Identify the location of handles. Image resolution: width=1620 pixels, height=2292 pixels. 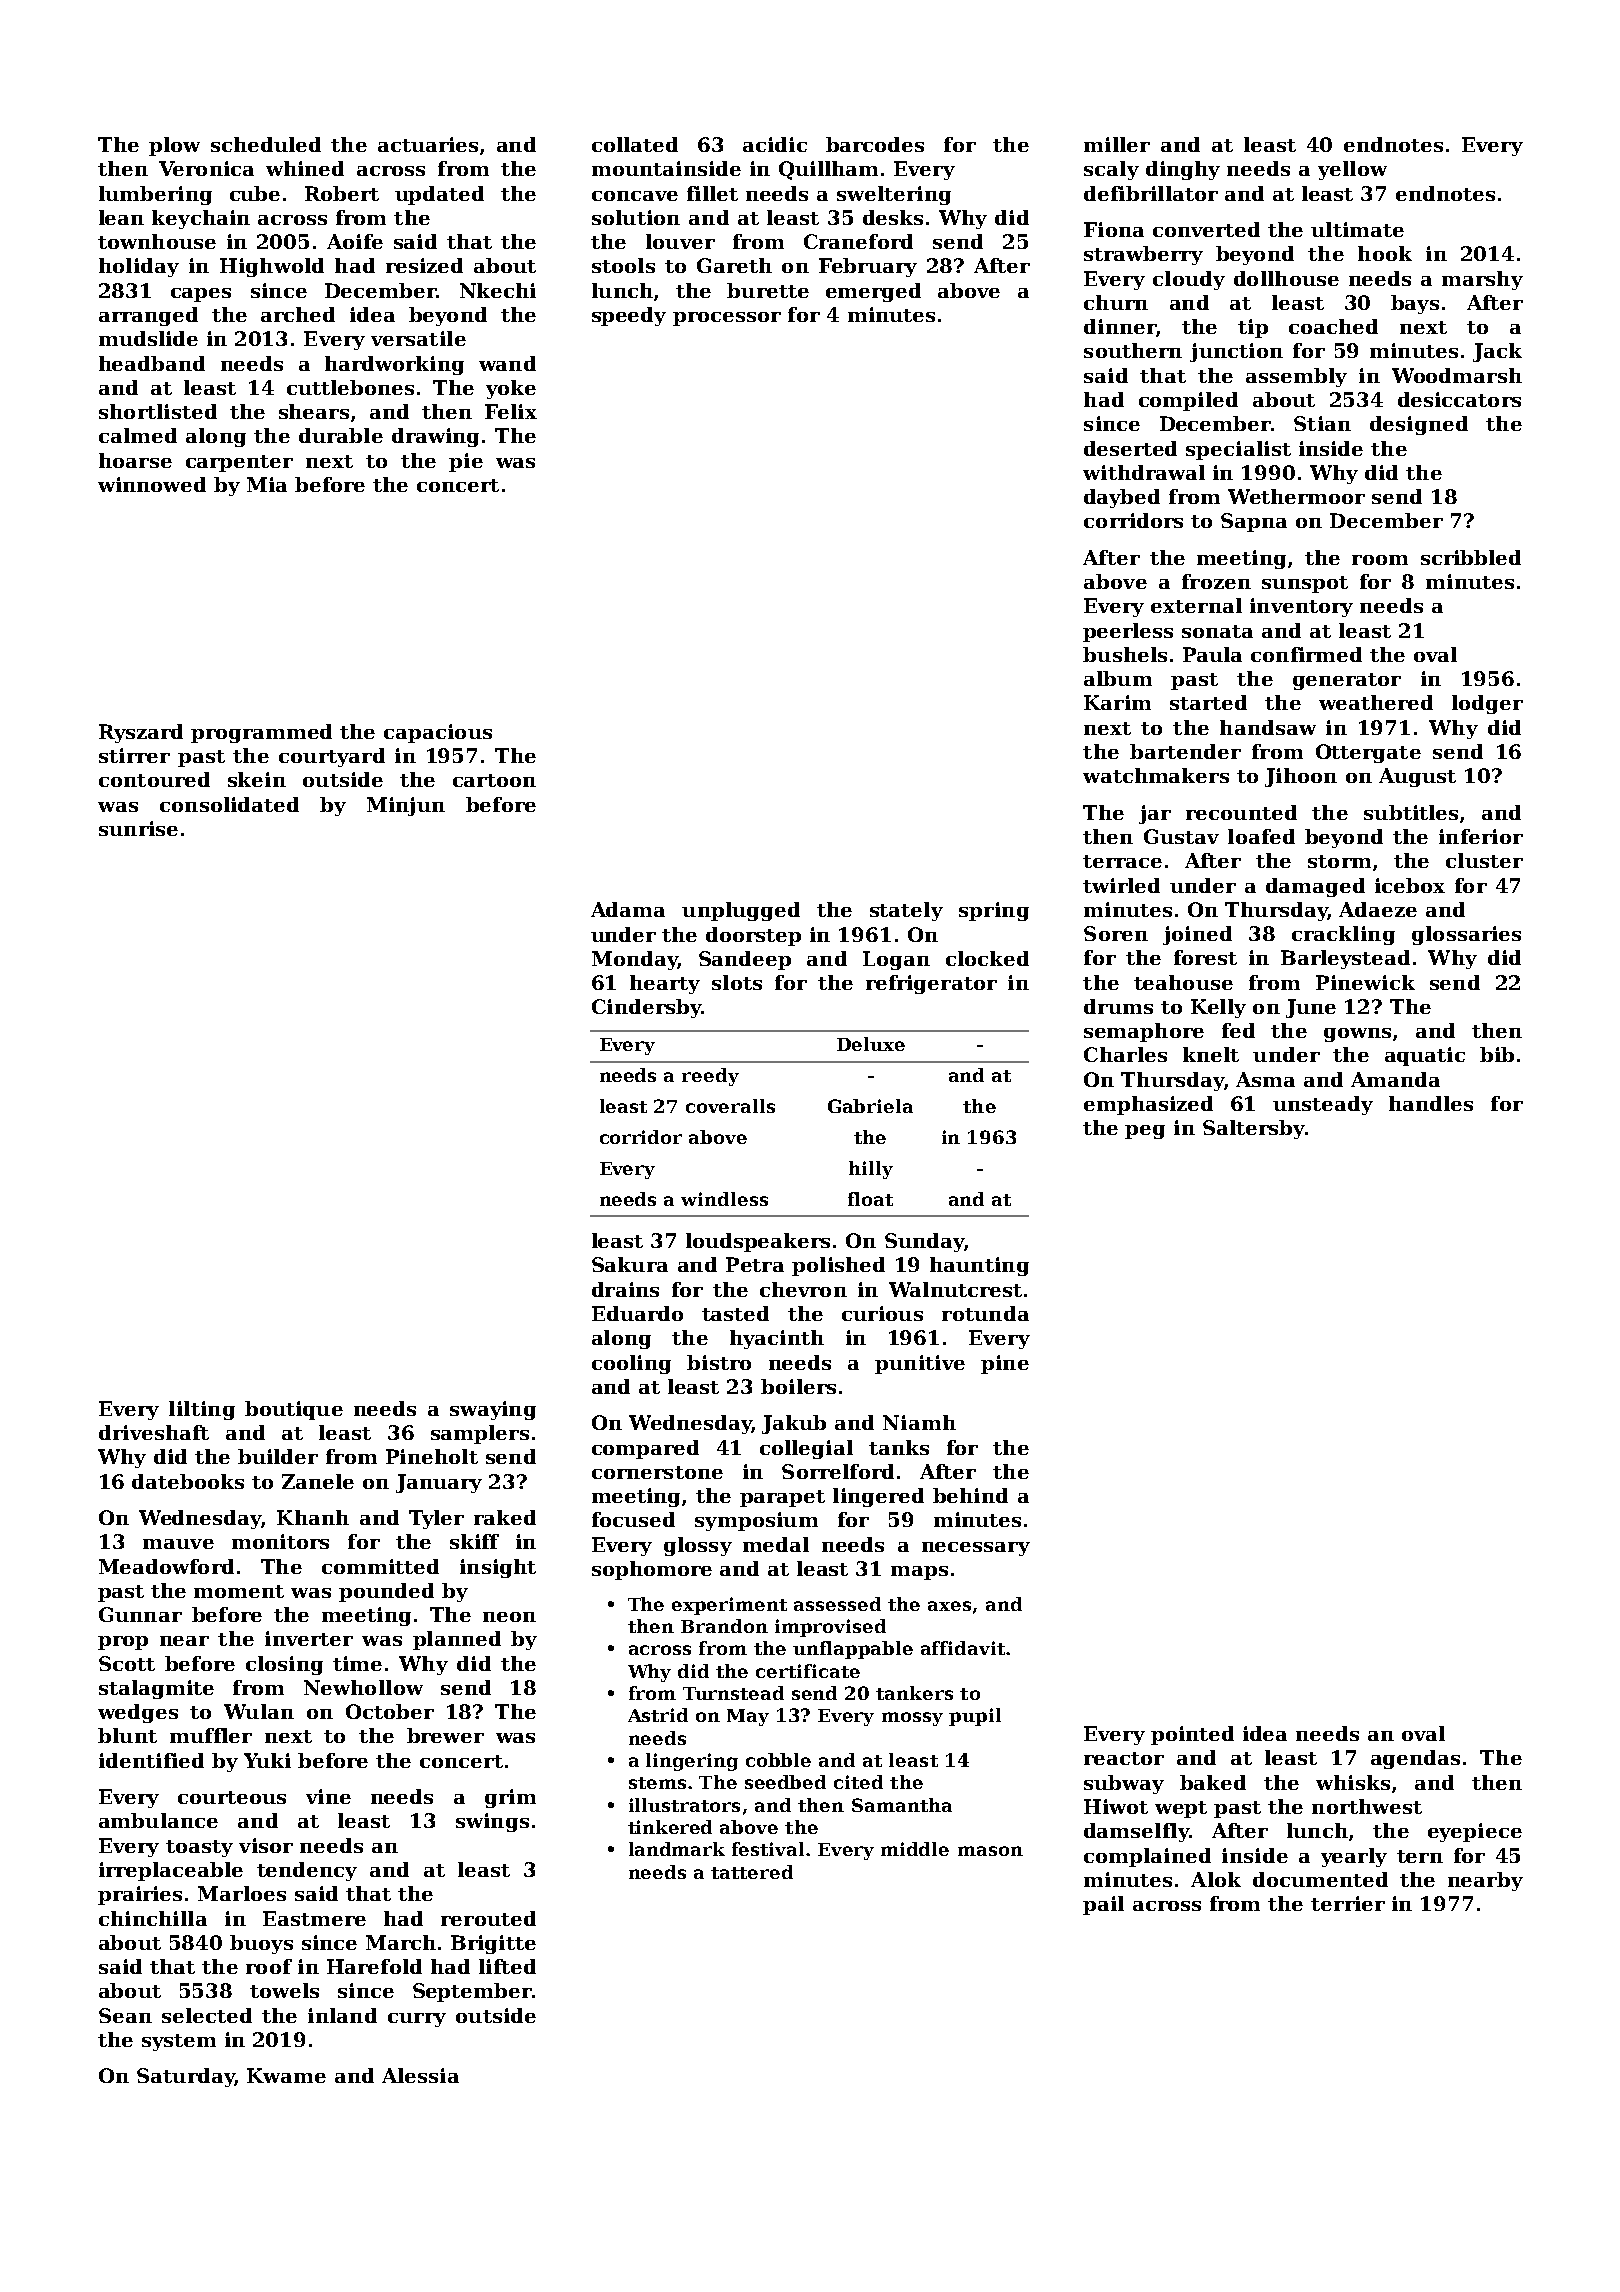
(1431, 1103).
